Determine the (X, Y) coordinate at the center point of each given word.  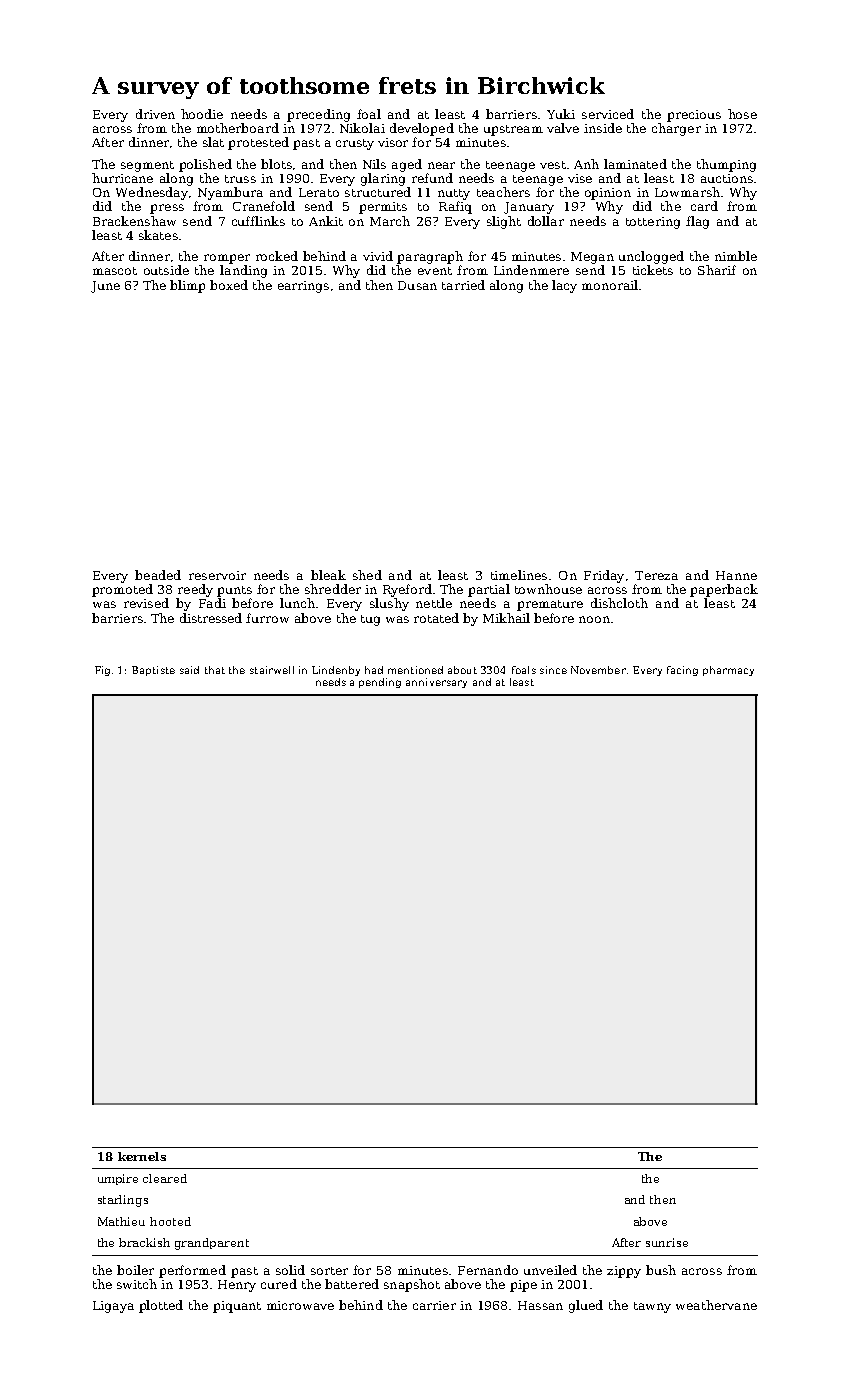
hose (742, 114)
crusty (355, 144)
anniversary (436, 683)
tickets (653, 270)
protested (258, 143)
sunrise (667, 1242)
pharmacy (728, 671)
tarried (463, 285)
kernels (142, 1156)
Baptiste (153, 671)
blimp (187, 286)
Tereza (656, 575)
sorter (329, 1271)
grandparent (212, 1244)
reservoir (217, 575)
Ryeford (407, 590)
